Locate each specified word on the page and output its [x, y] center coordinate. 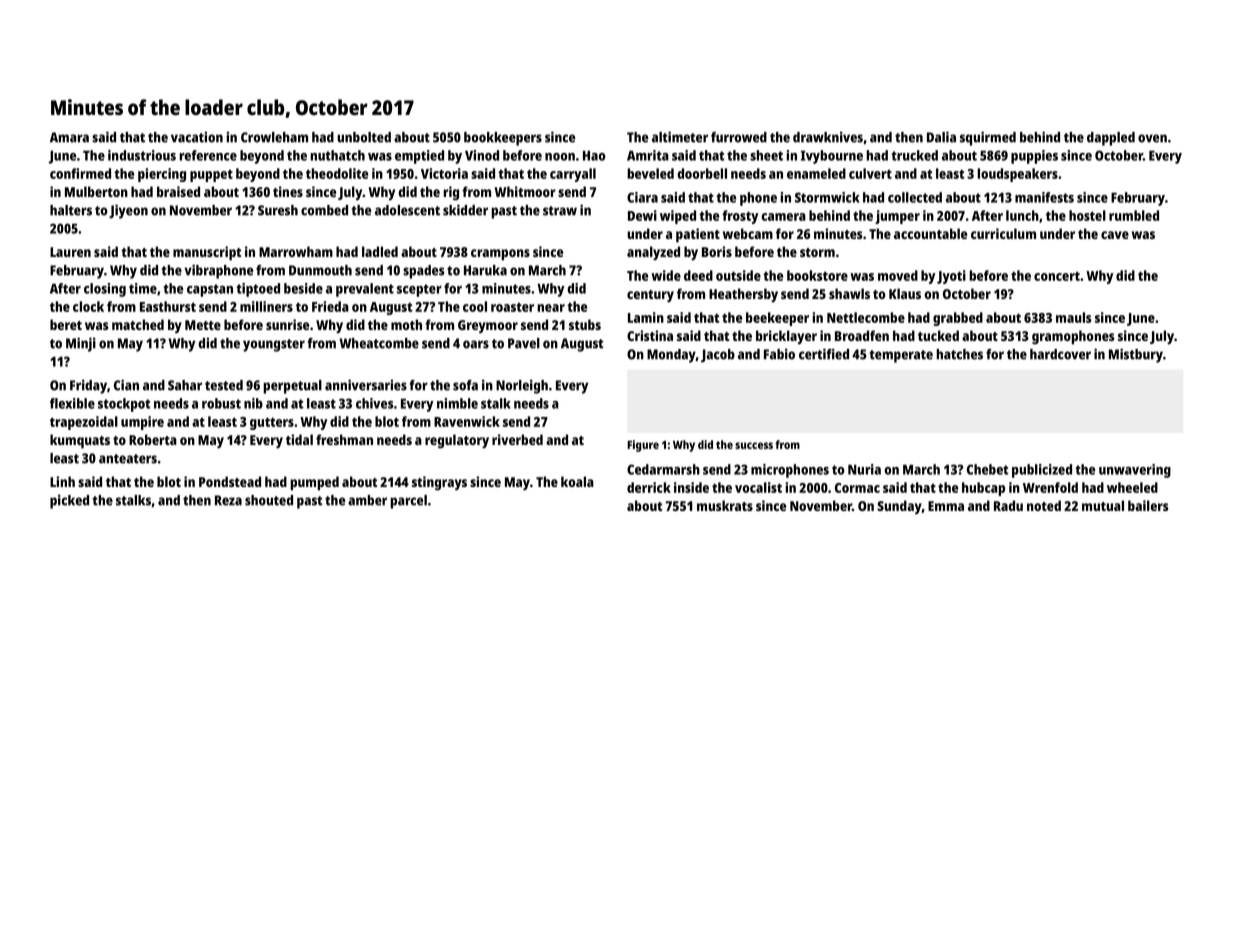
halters [71, 210]
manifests [1044, 197]
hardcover [1060, 354]
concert [1057, 276]
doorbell [702, 173]
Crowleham [274, 137]
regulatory [457, 441]
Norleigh [522, 386]
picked [69, 501]
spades [423, 272]
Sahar [185, 385]
